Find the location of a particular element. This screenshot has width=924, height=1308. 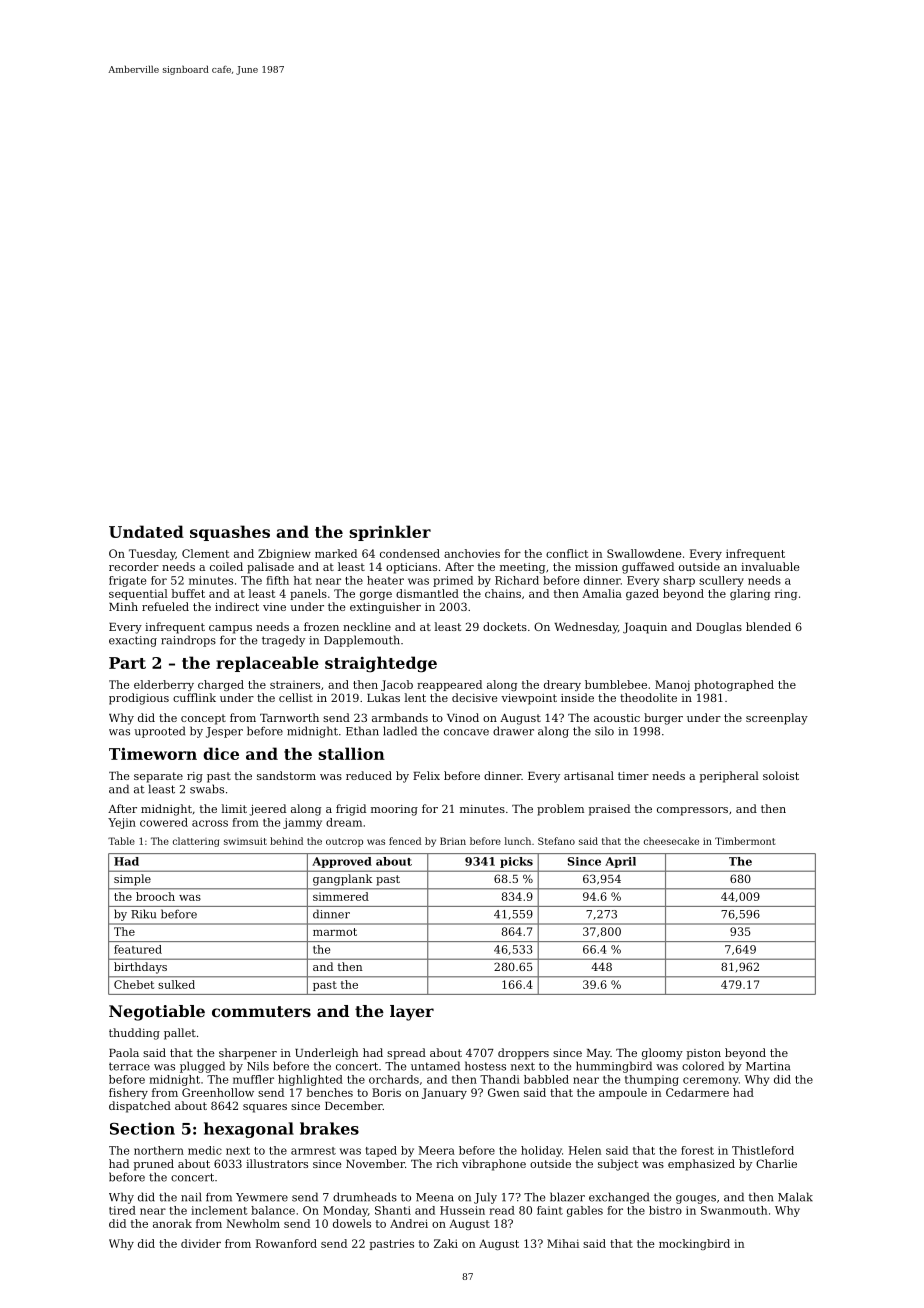

recorder is located at coordinates (134, 566).
